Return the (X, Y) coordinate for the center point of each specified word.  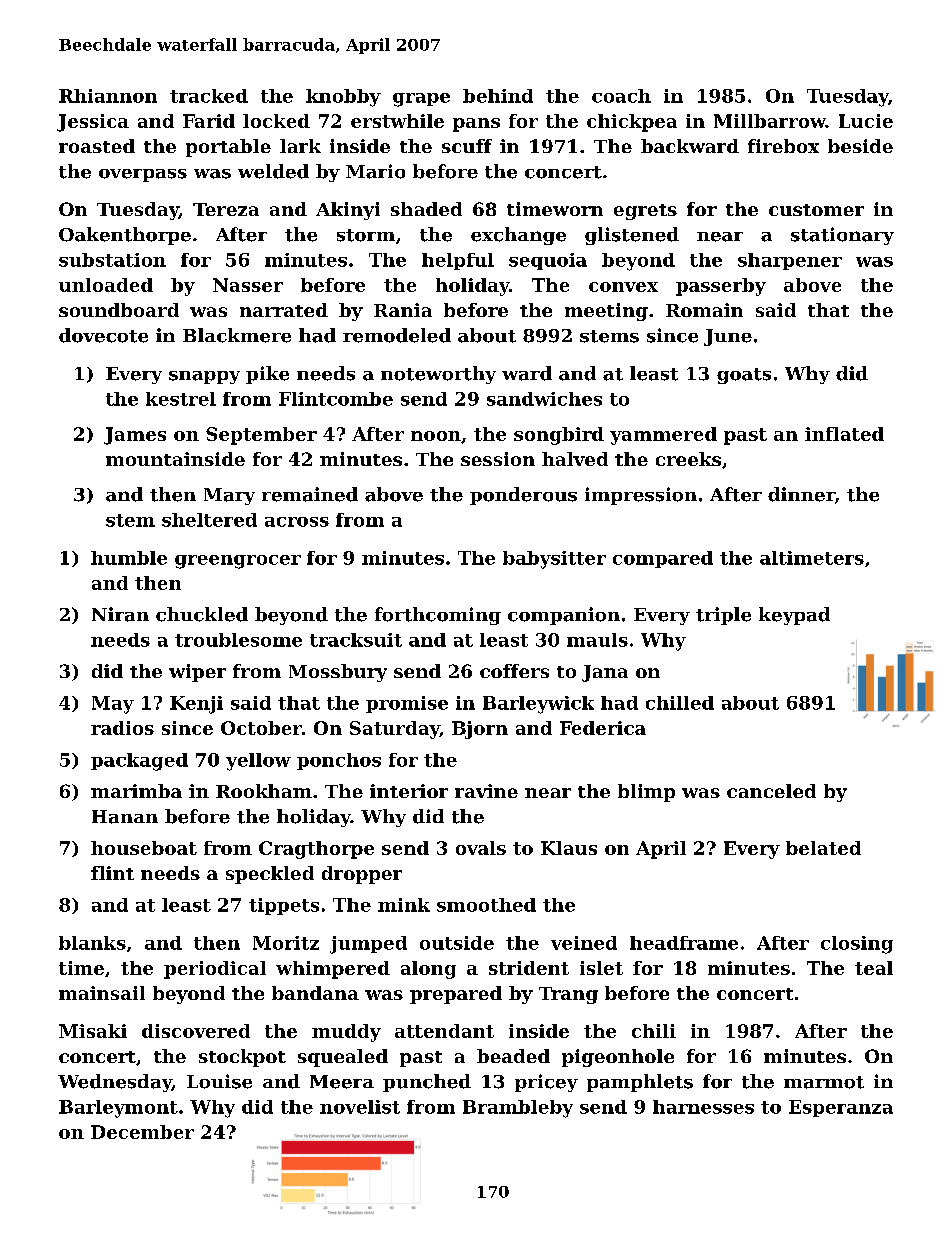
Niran (120, 614)
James (135, 436)
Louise (219, 1081)
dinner (801, 494)
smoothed (486, 905)
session (498, 459)
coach (621, 96)
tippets (284, 906)
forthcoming (438, 616)
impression (641, 496)
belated (823, 848)
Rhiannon (108, 96)
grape (421, 100)
